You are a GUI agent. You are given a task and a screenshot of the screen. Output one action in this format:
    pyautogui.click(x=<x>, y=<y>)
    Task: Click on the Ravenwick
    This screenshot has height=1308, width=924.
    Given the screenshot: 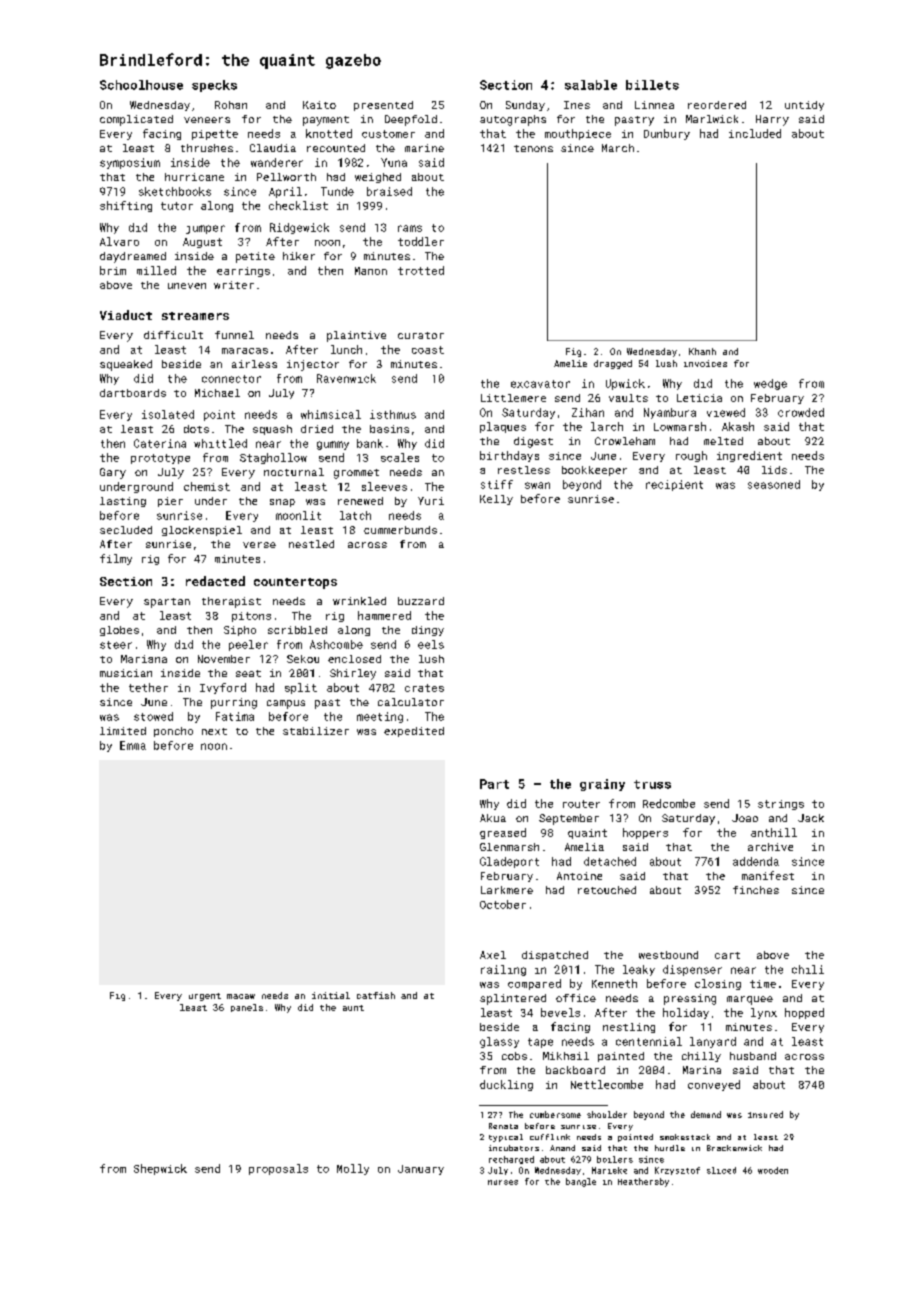 What is the action you would take?
    pyautogui.click(x=346, y=378)
